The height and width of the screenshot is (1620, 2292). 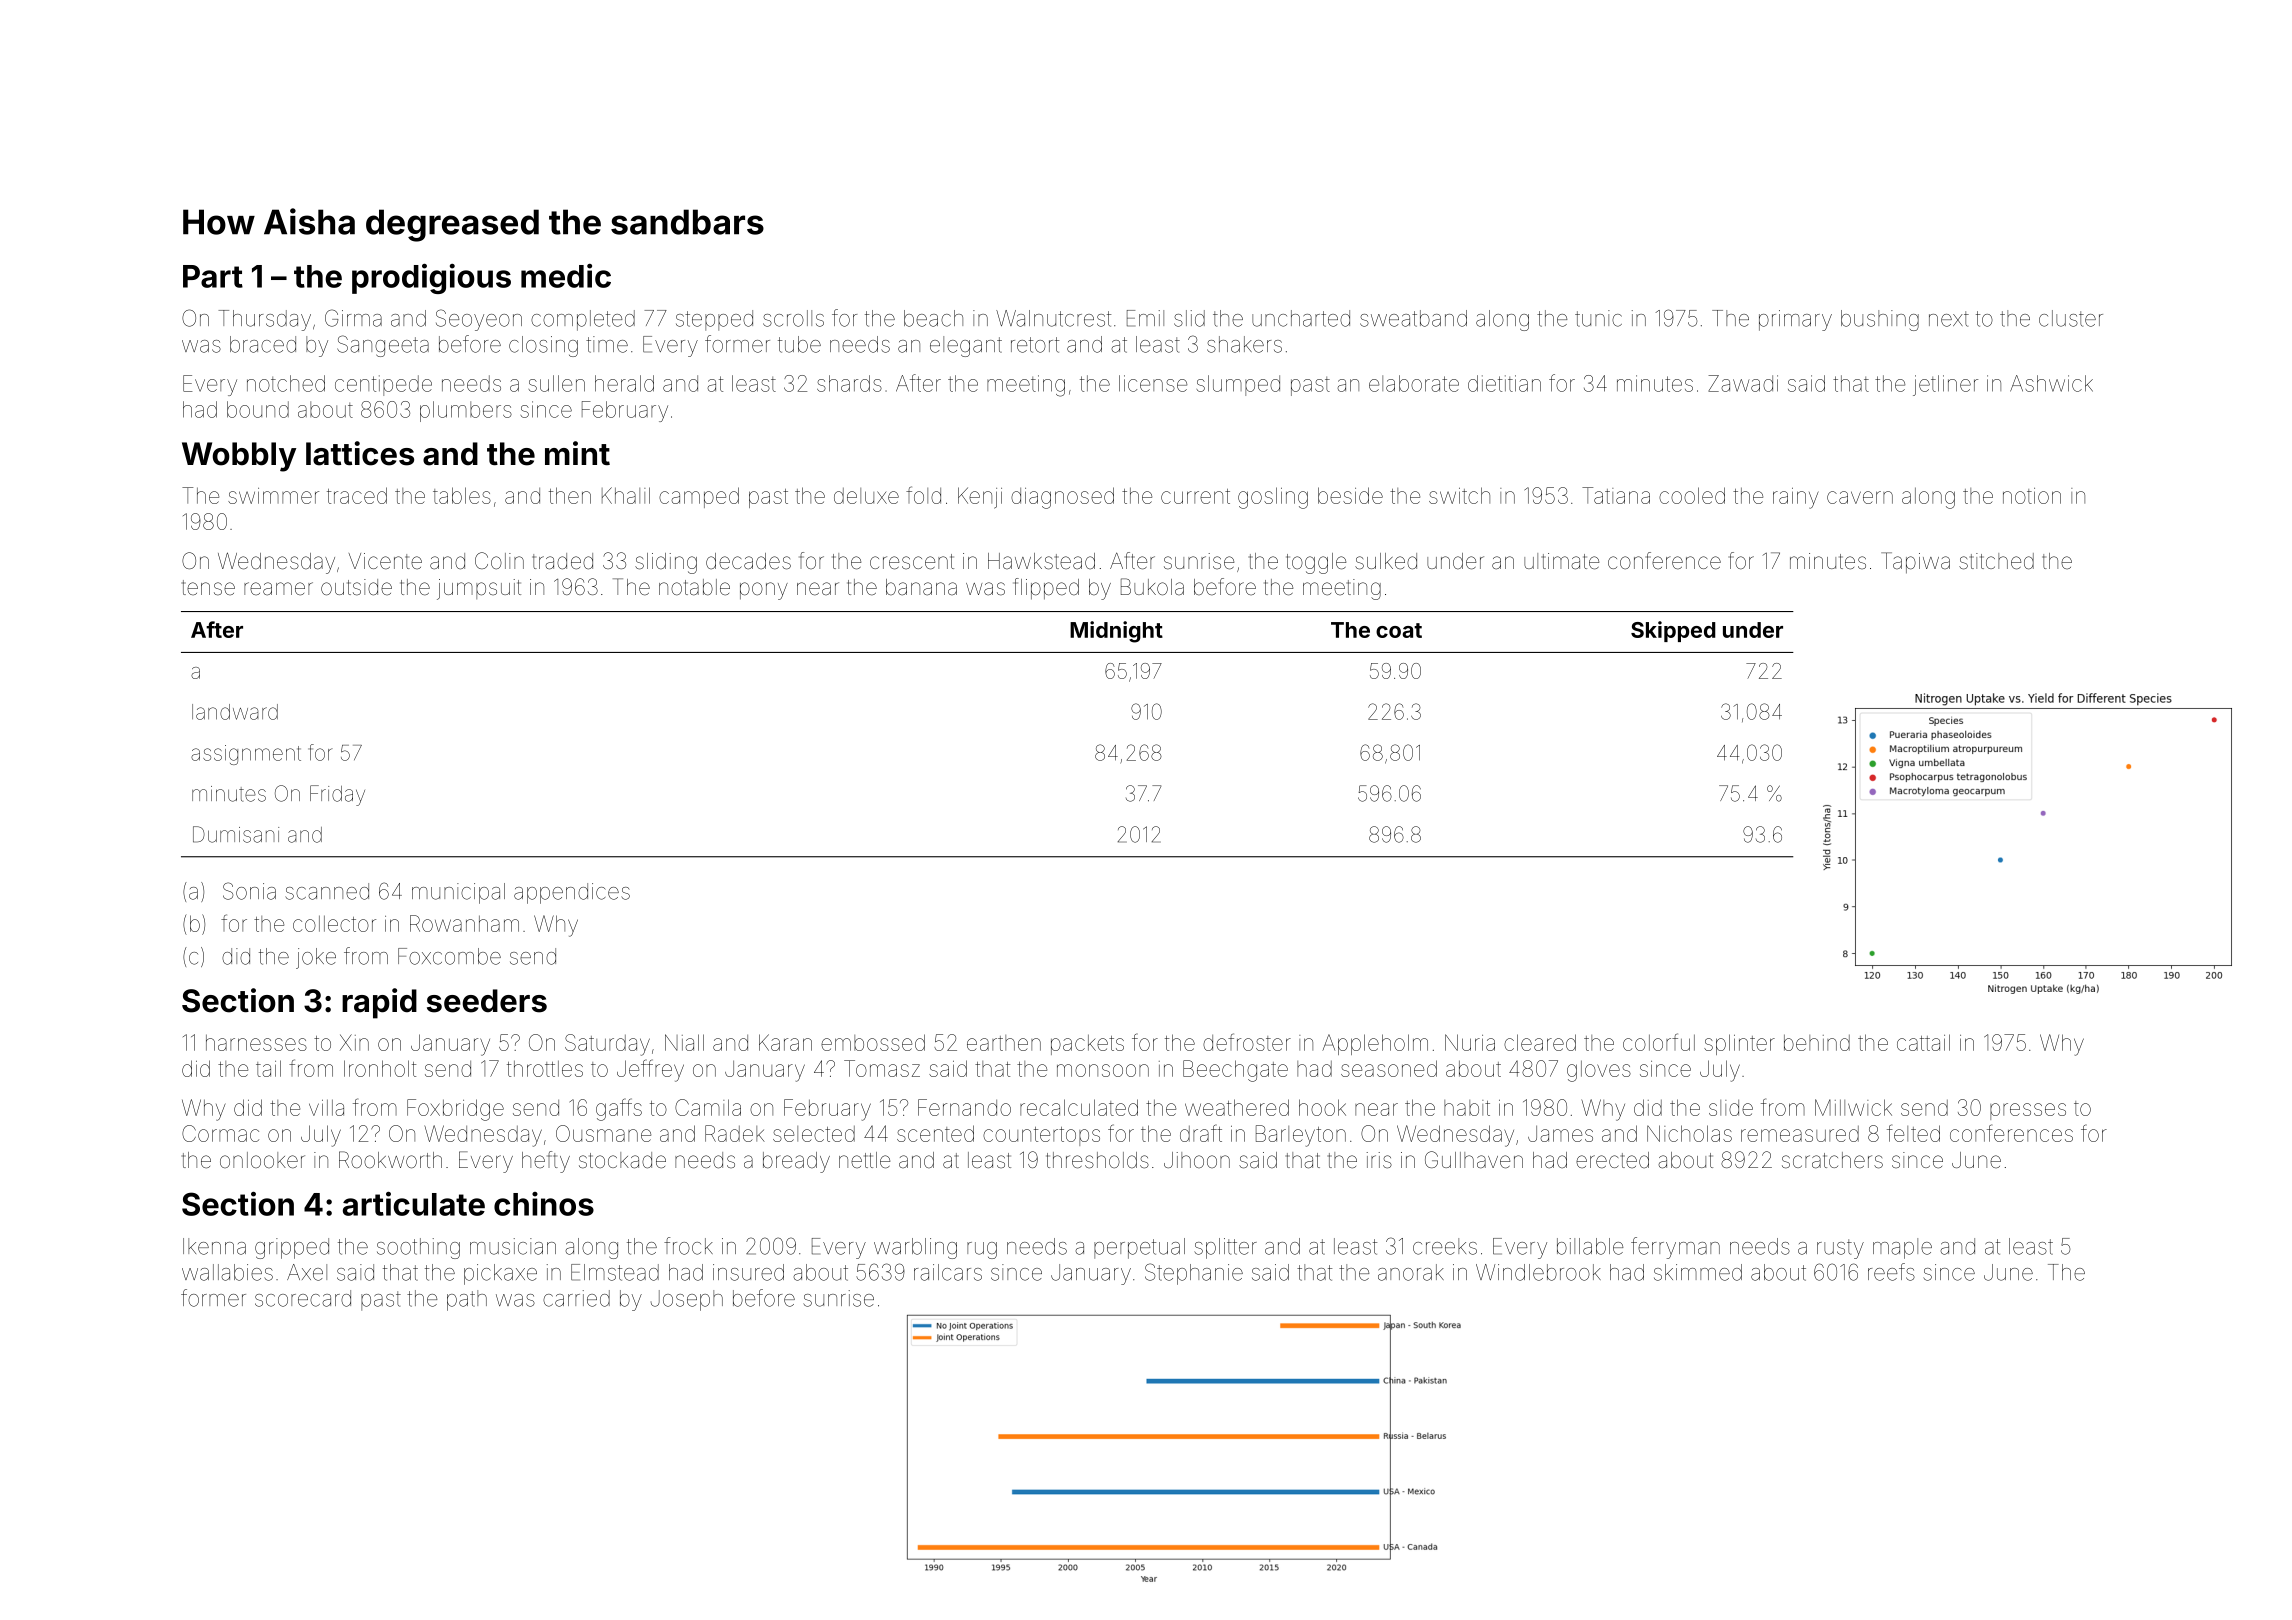 I want to click on Nuria, so click(x=1470, y=1042).
